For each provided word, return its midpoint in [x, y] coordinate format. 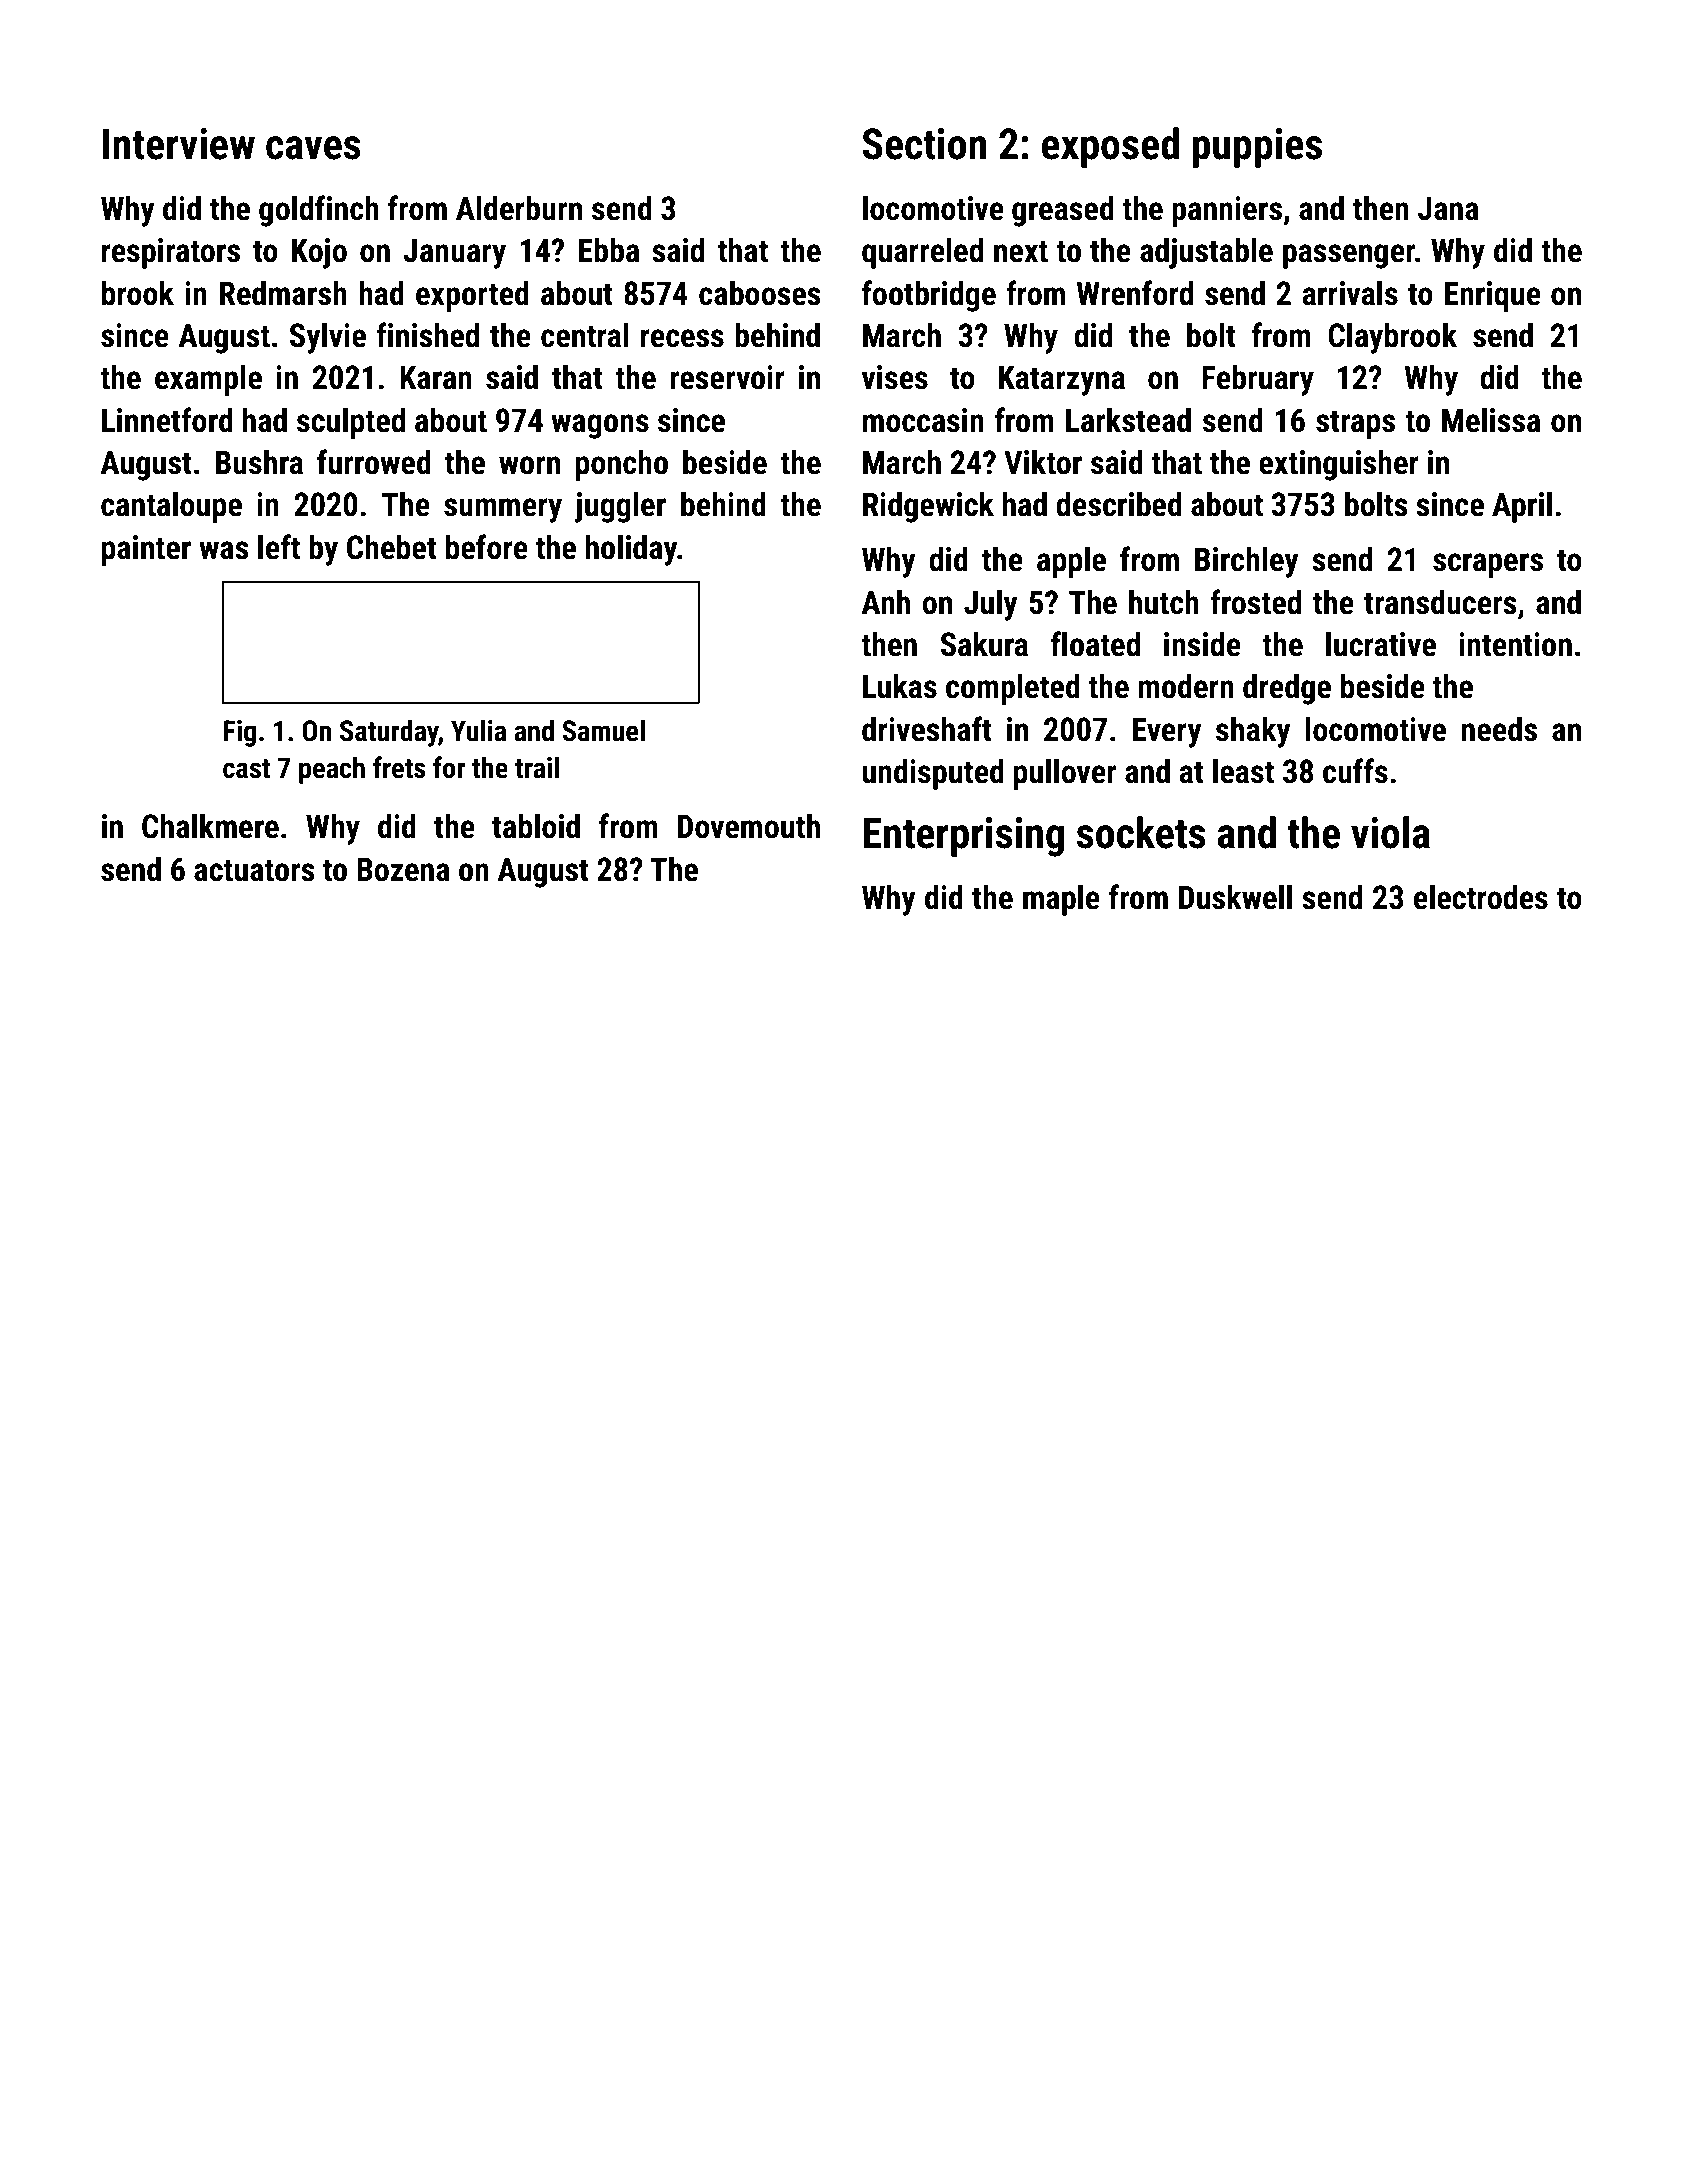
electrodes [1481, 897]
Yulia [478, 730]
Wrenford [1135, 293]
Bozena [403, 869]
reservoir [727, 377]
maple [1061, 900]
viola [1390, 832]
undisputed [933, 774]
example [208, 380]
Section [925, 144]
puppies [1257, 148]
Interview [179, 144]
